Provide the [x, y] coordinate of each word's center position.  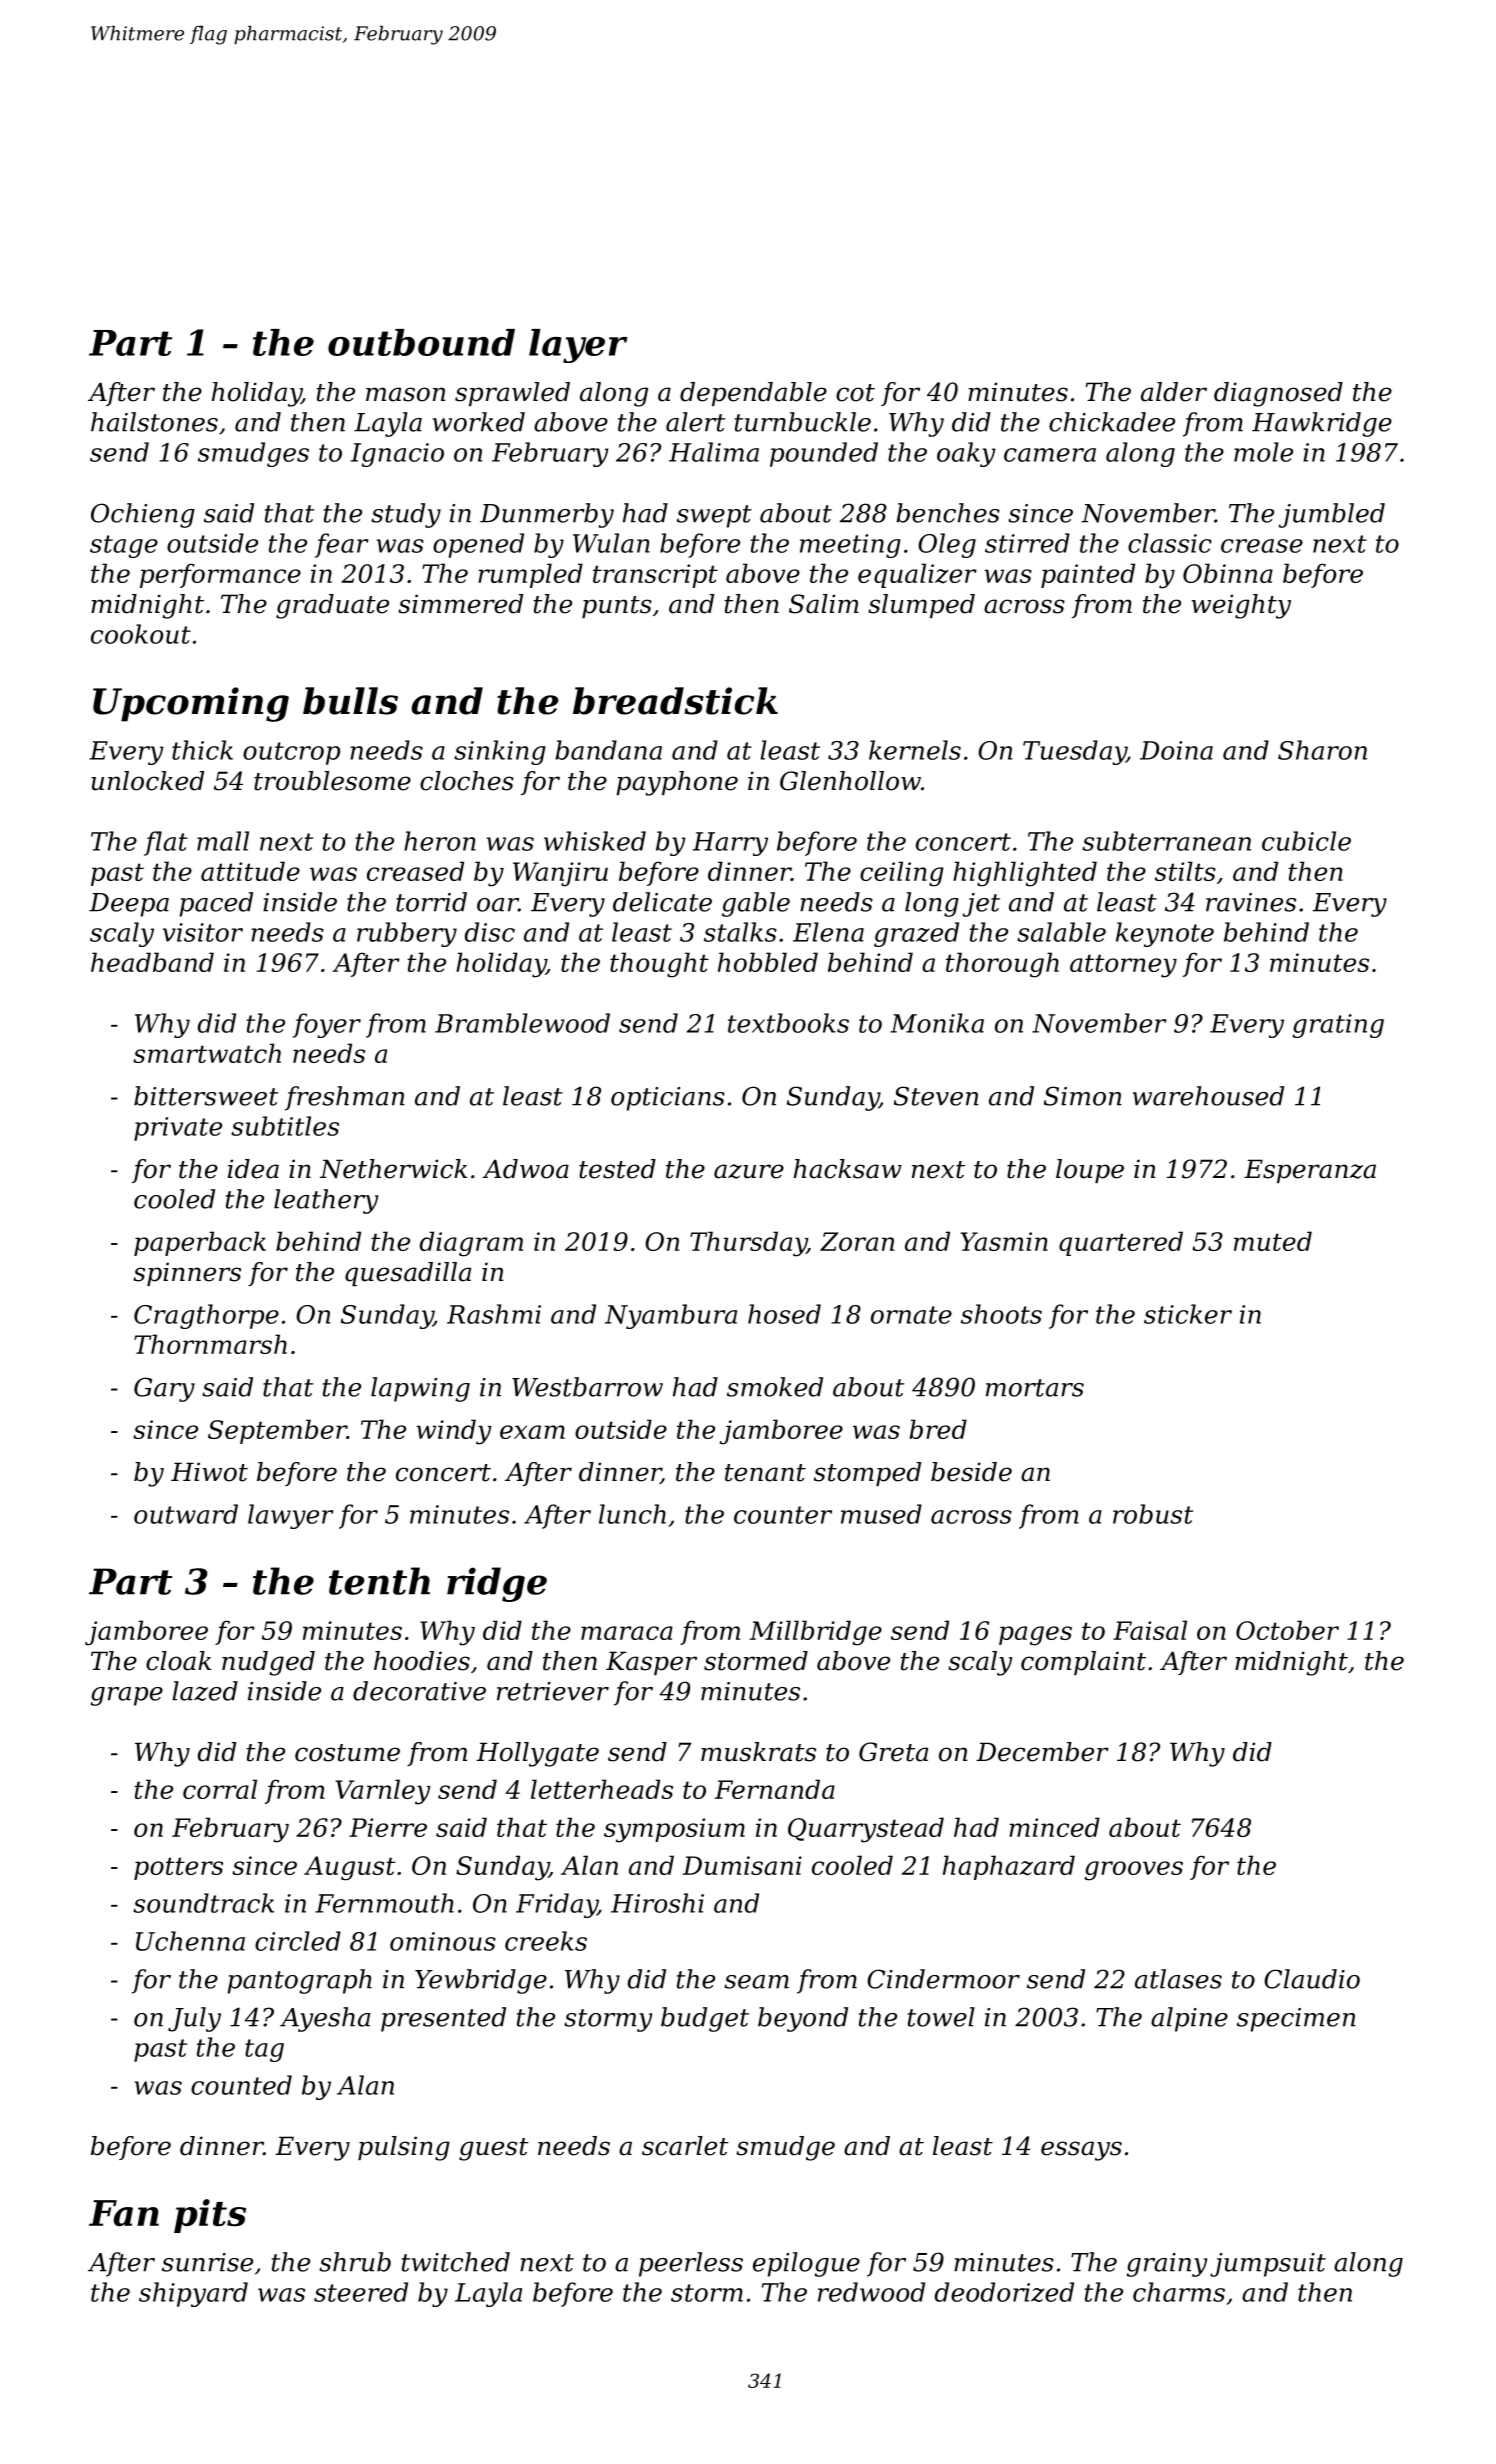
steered [361, 2292]
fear [342, 545]
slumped [921, 606]
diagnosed [1278, 394]
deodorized [1004, 2292]
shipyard [193, 2294]
